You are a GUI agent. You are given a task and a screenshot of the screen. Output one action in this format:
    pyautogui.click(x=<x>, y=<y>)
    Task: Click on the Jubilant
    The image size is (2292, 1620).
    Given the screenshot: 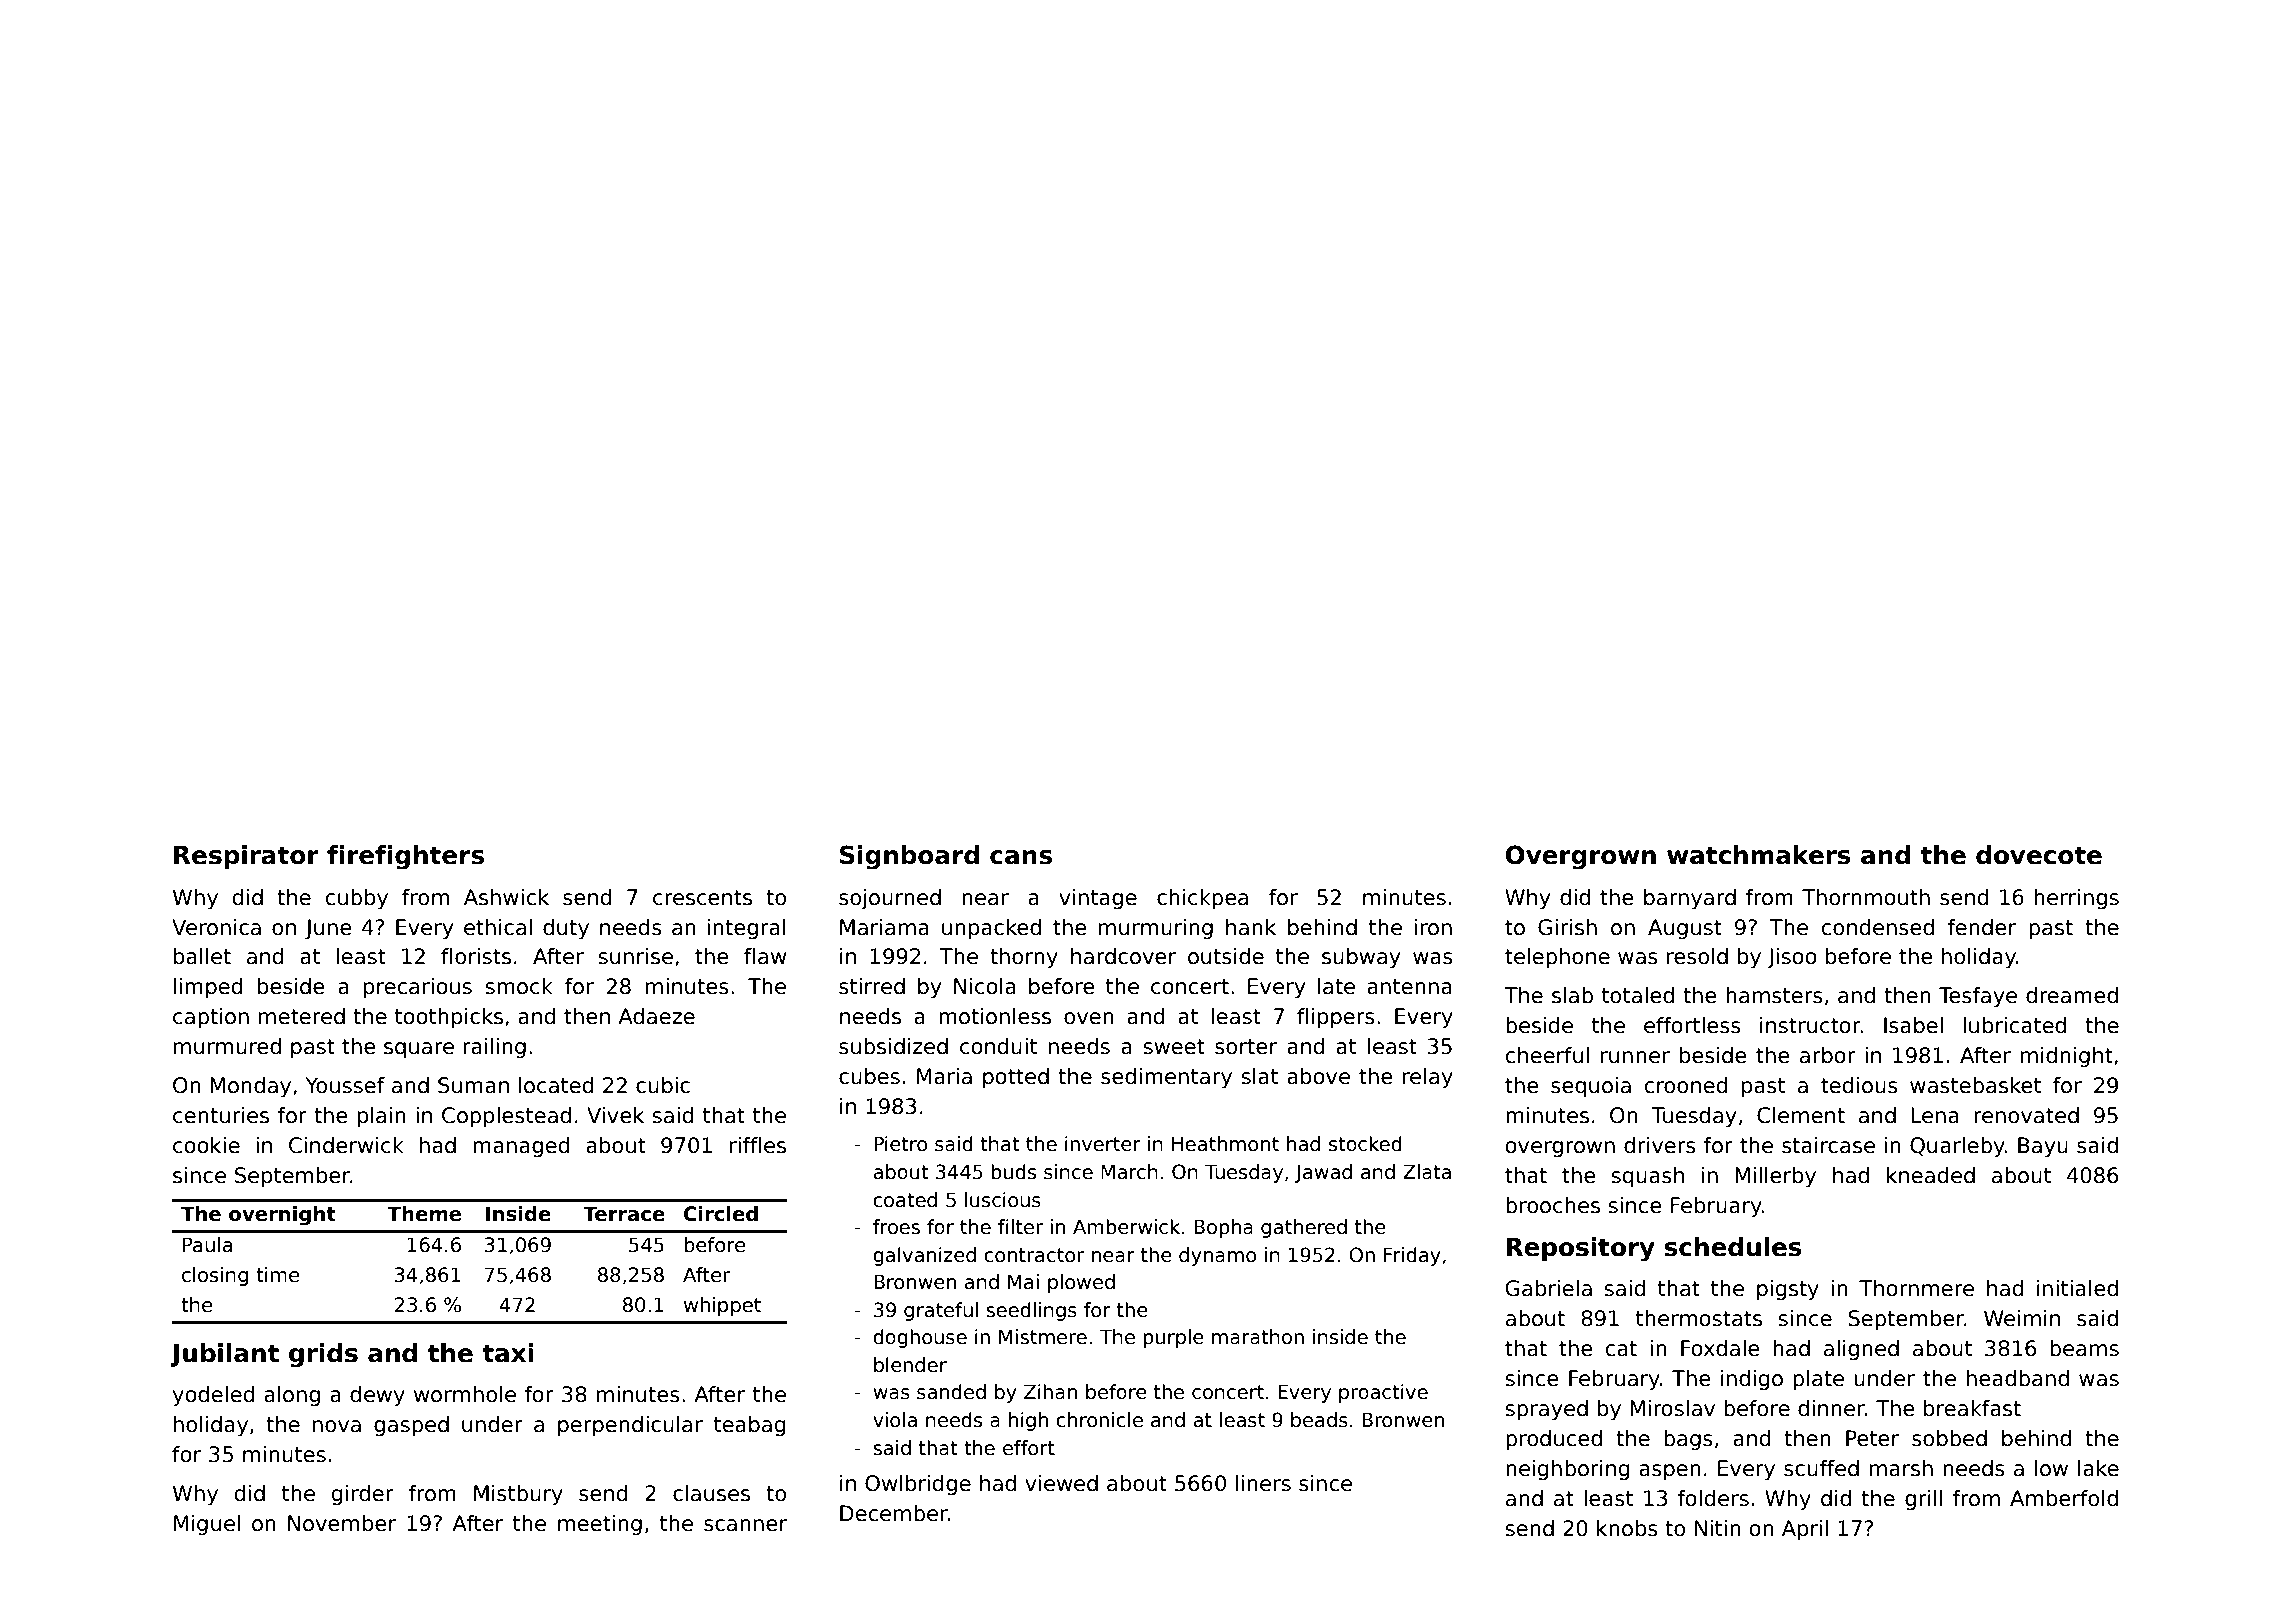 What is the action you would take?
    pyautogui.click(x=224, y=1355)
